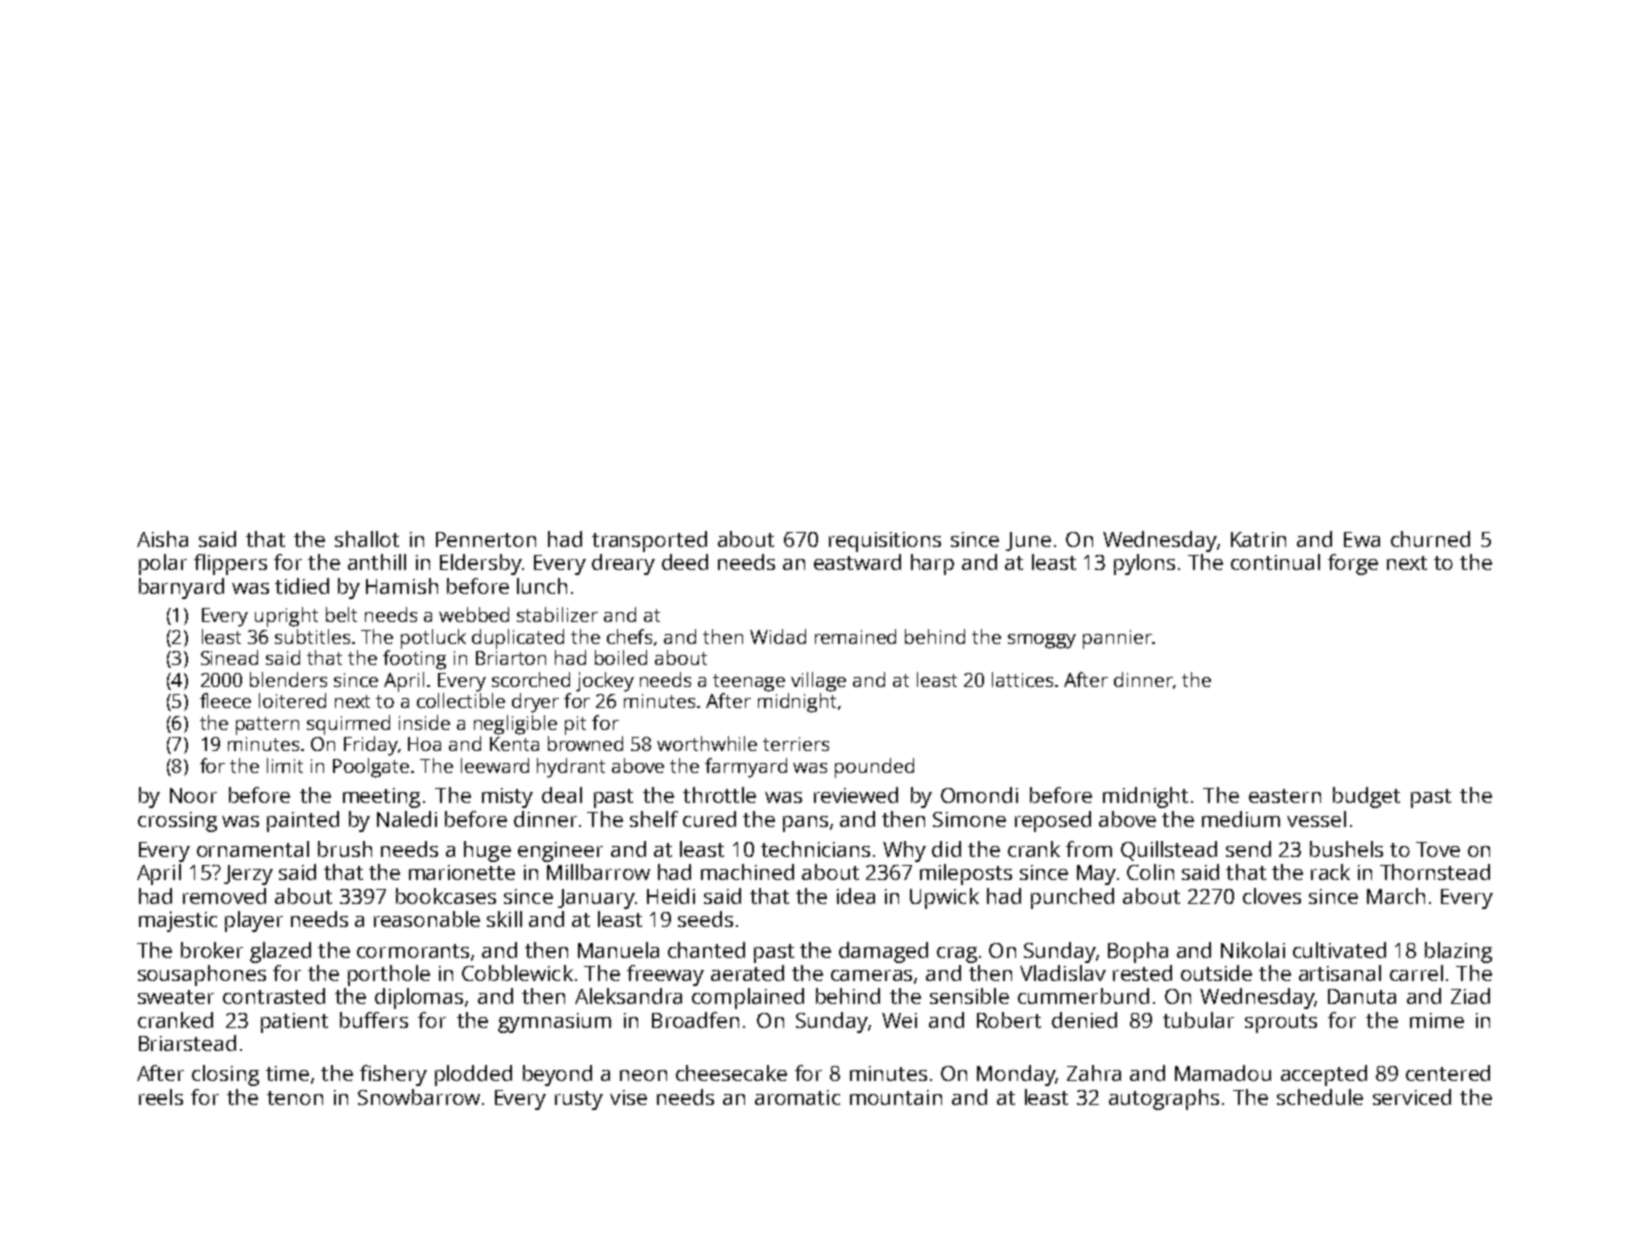  Describe the element at coordinates (1117, 639) in the screenshot. I see `pannier` at that location.
